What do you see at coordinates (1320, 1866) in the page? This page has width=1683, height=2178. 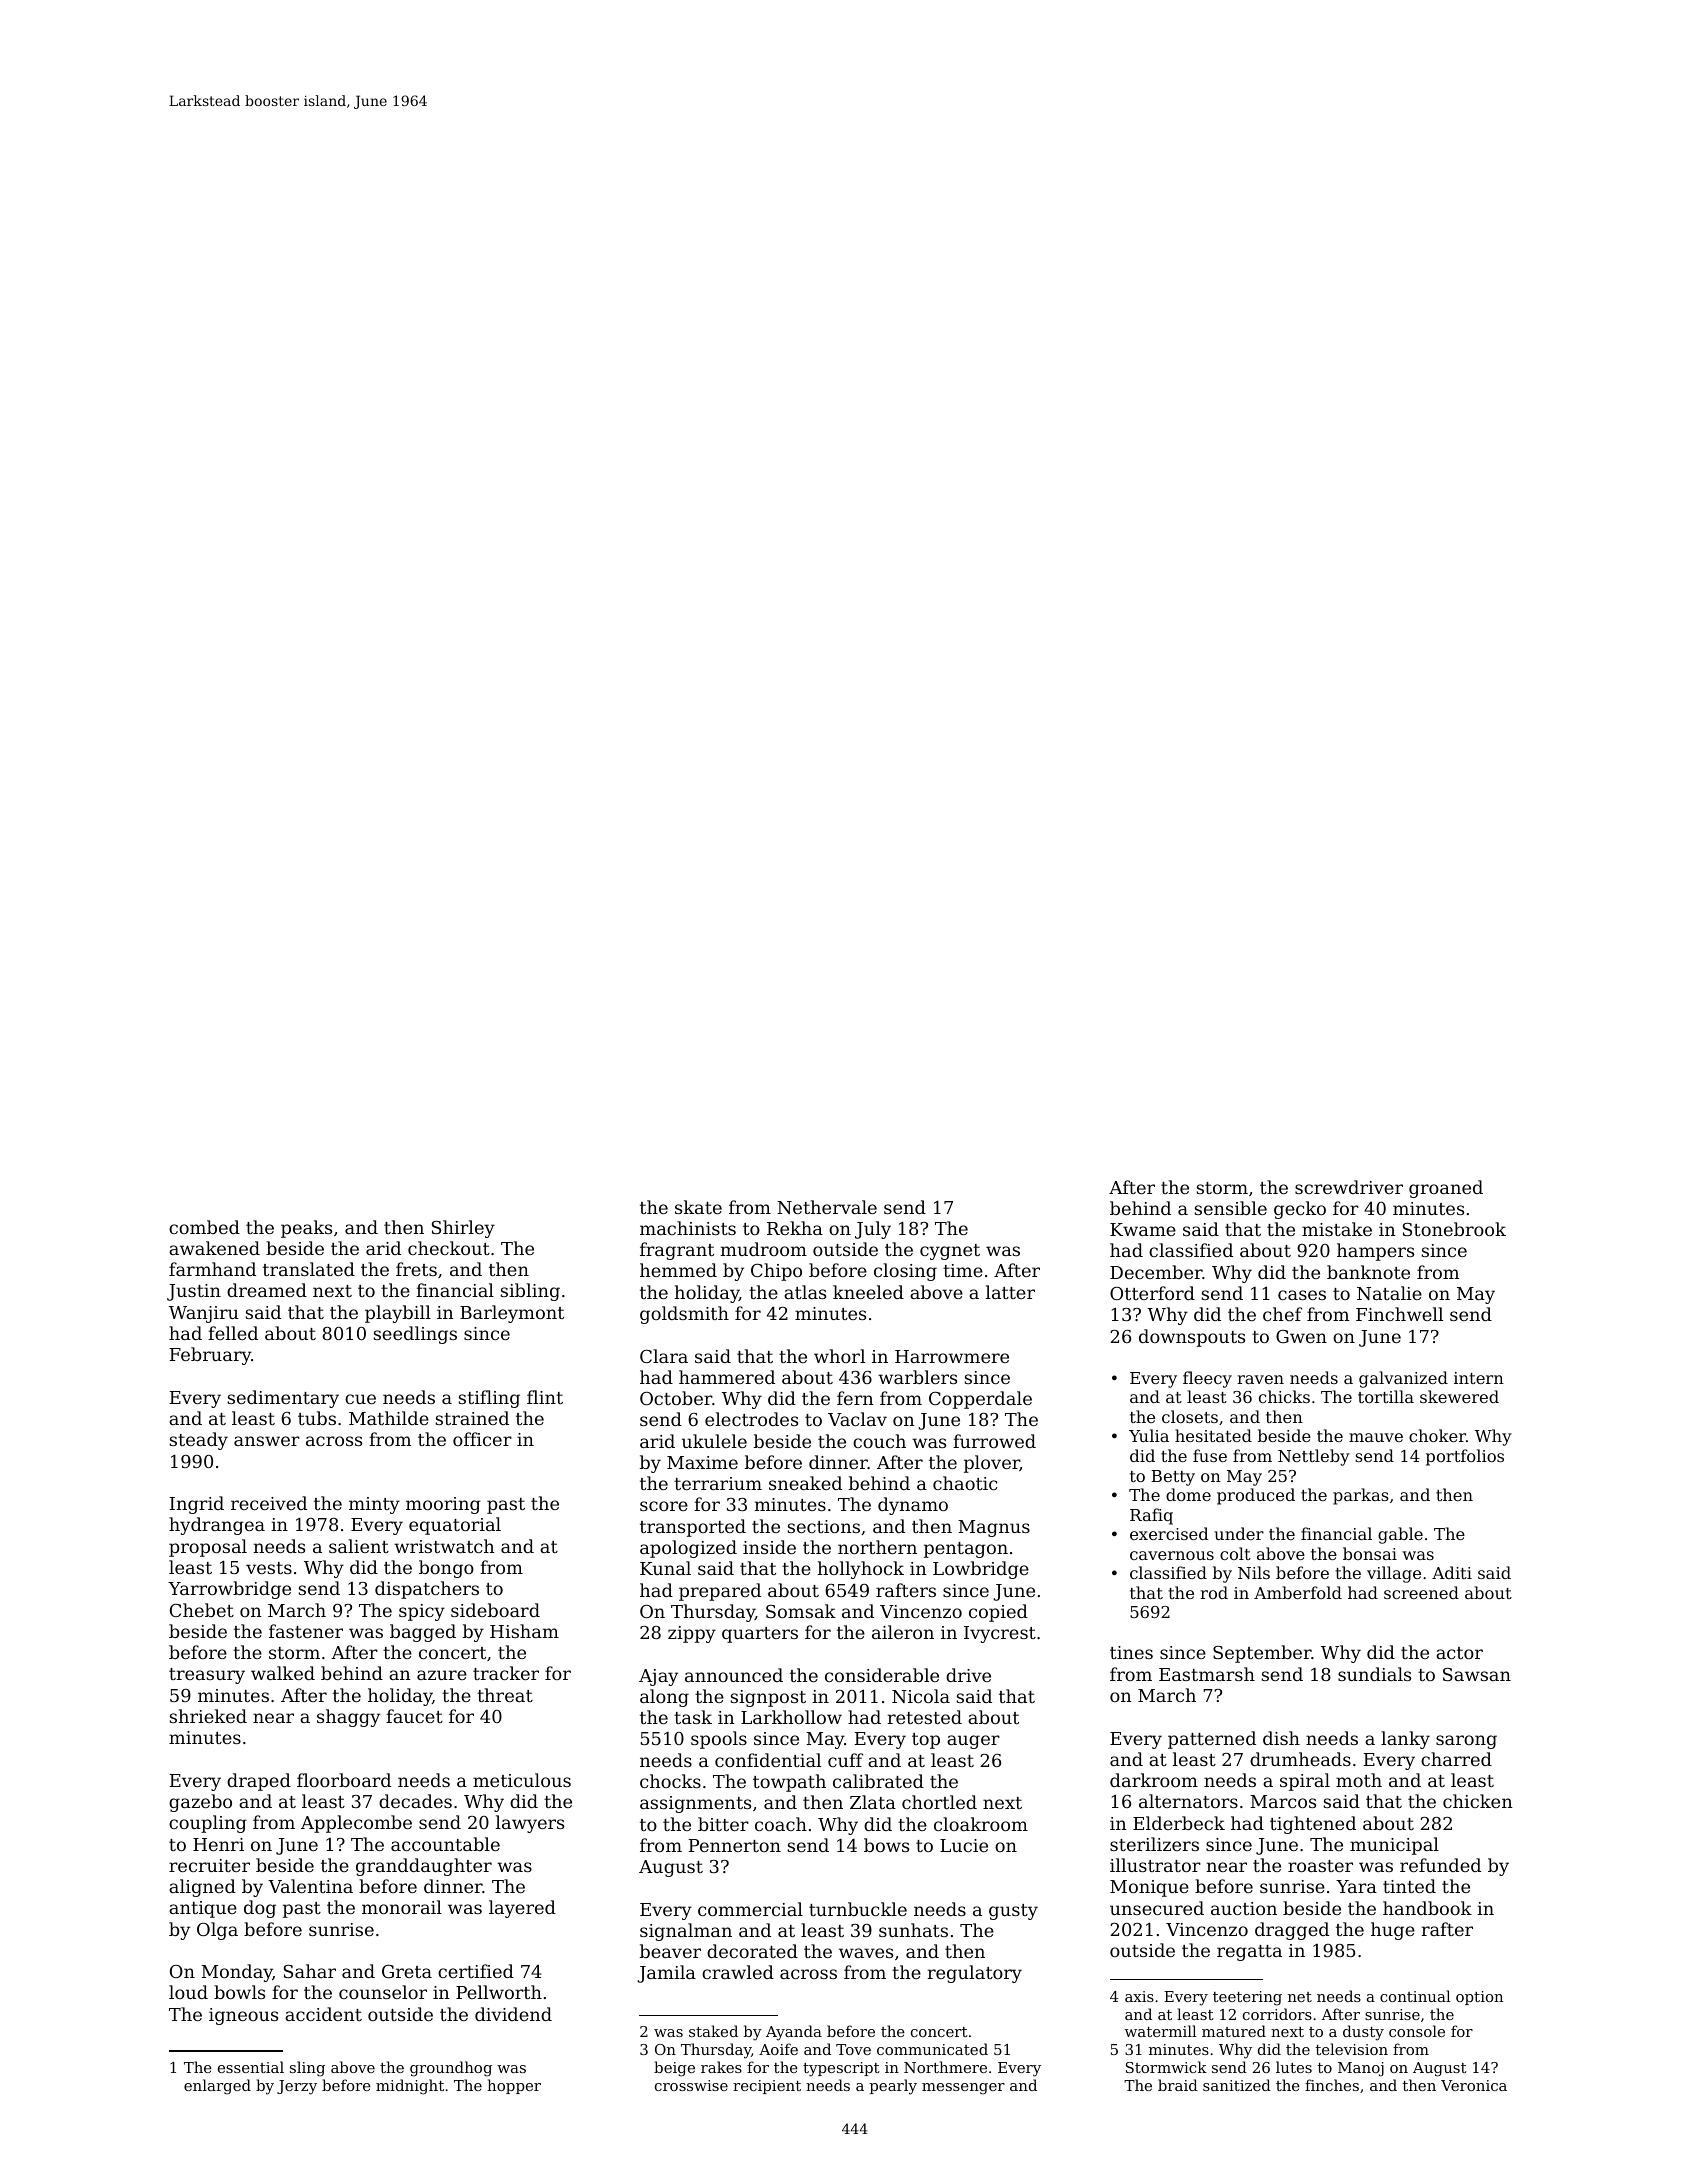 I see `roaster` at bounding box center [1320, 1866].
